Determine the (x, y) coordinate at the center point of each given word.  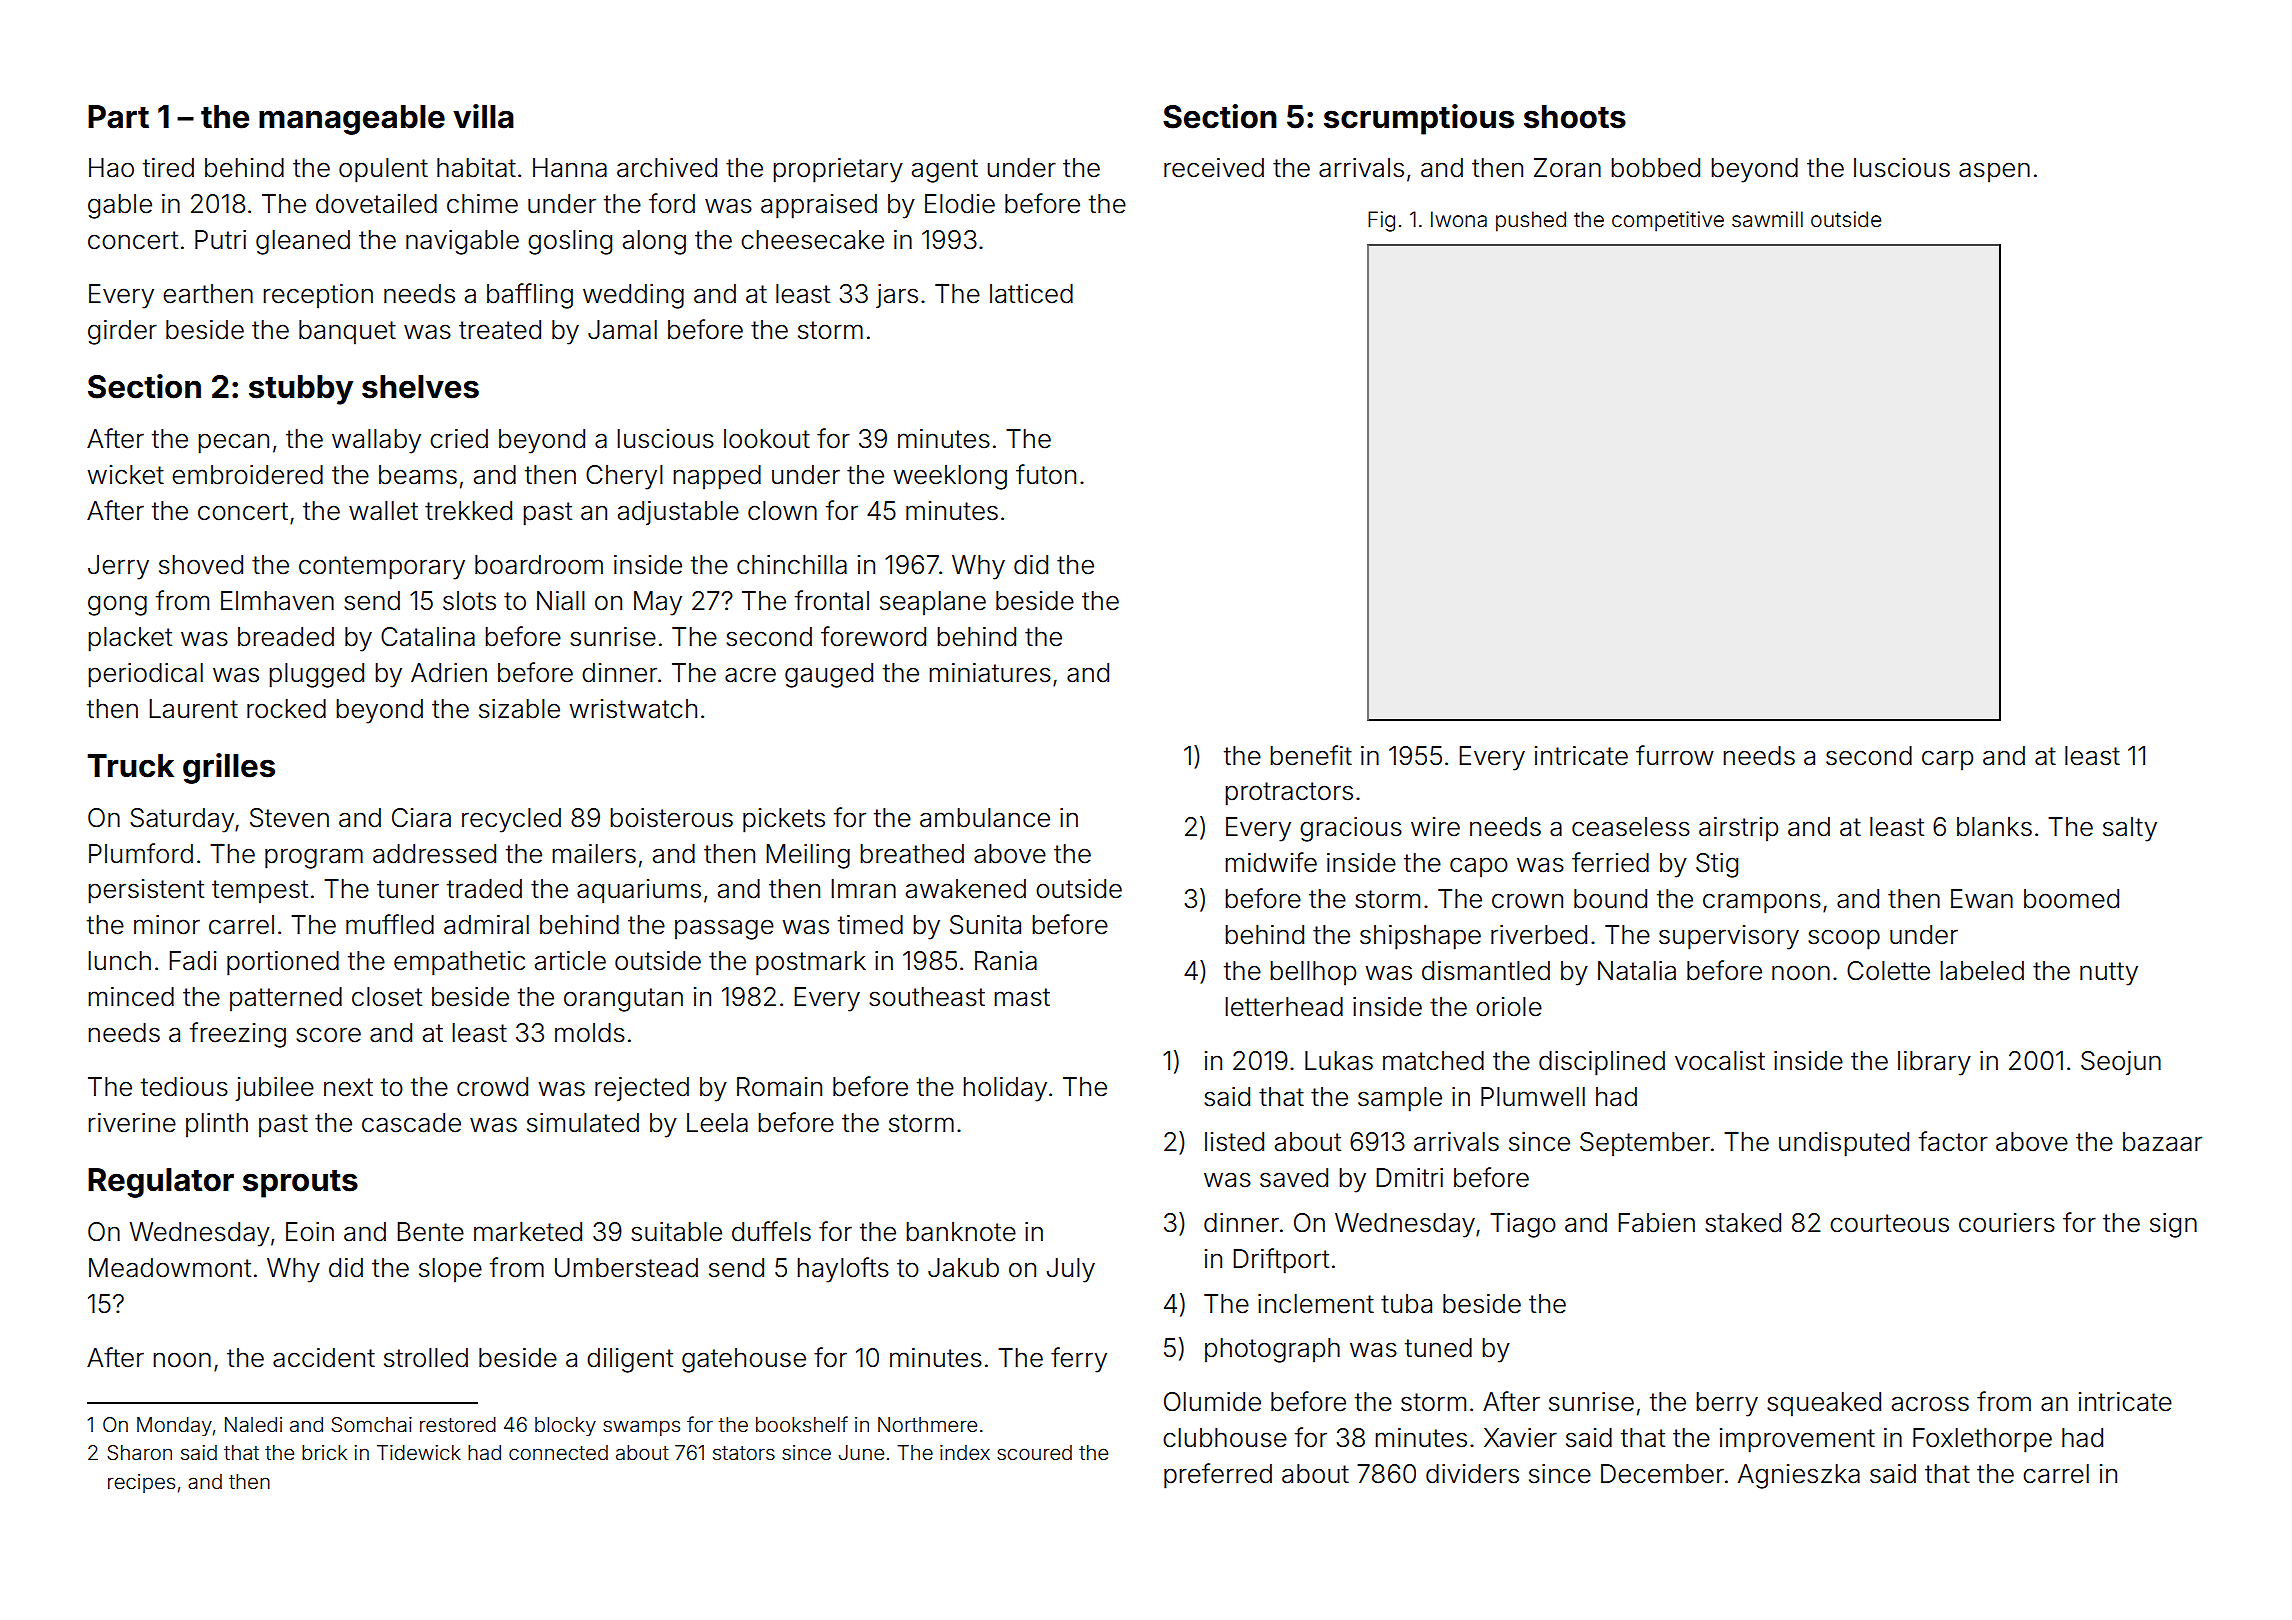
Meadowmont (170, 1268)
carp (1947, 760)
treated (500, 330)
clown (782, 511)
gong (117, 605)
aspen (1994, 172)
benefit (1311, 755)
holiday (1005, 1089)
